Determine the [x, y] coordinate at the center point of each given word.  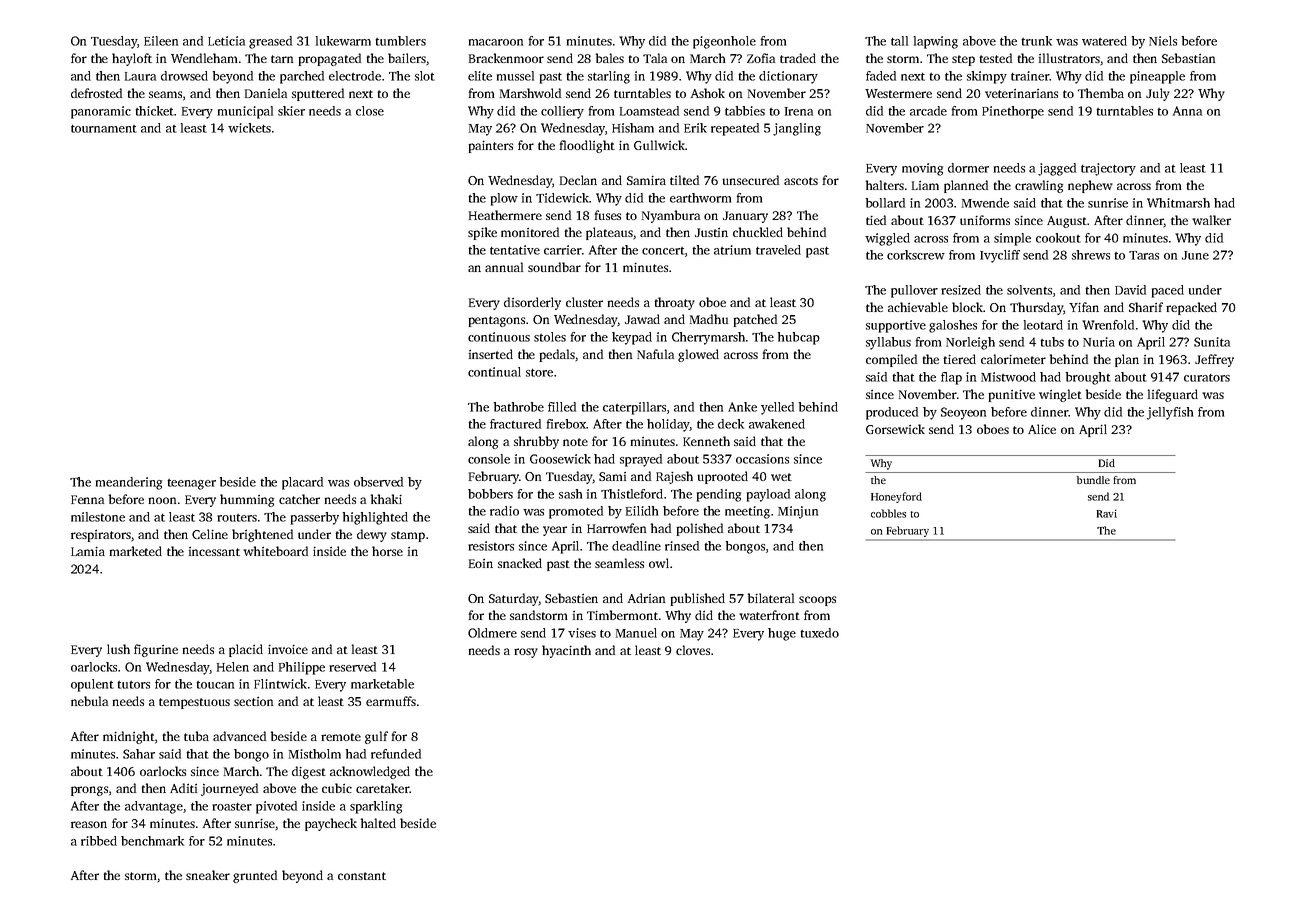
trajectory [1108, 169]
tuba [196, 736]
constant [362, 876]
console [489, 459]
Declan [578, 180]
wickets [249, 128]
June [1195, 255]
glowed [698, 355]
